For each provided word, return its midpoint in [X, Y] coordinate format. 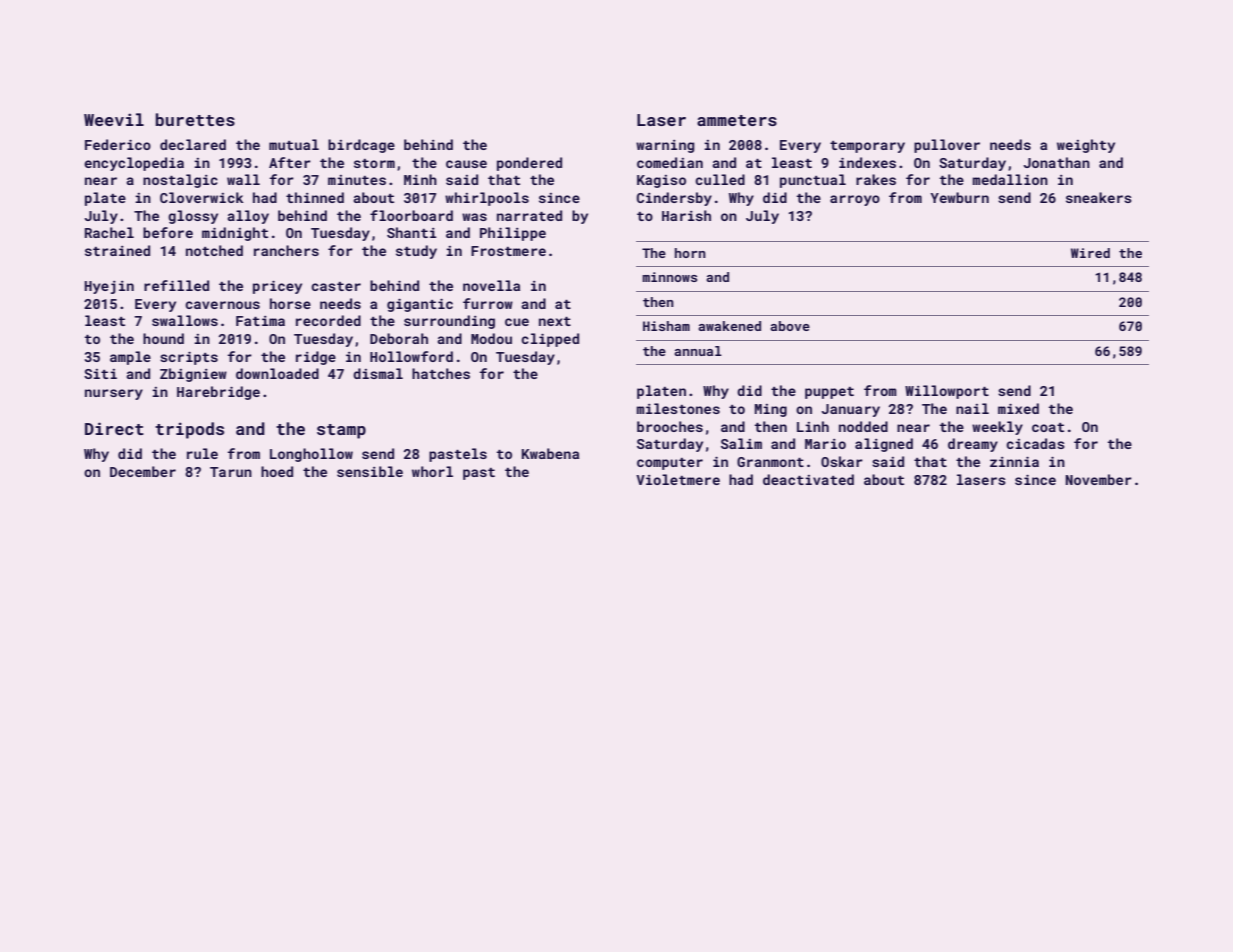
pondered [529, 164]
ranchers [286, 250]
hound [163, 338]
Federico [118, 144]
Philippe [513, 234]
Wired [1090, 253]
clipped [550, 340]
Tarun [231, 472]
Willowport [947, 392]
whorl [432, 471]
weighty [1086, 146]
